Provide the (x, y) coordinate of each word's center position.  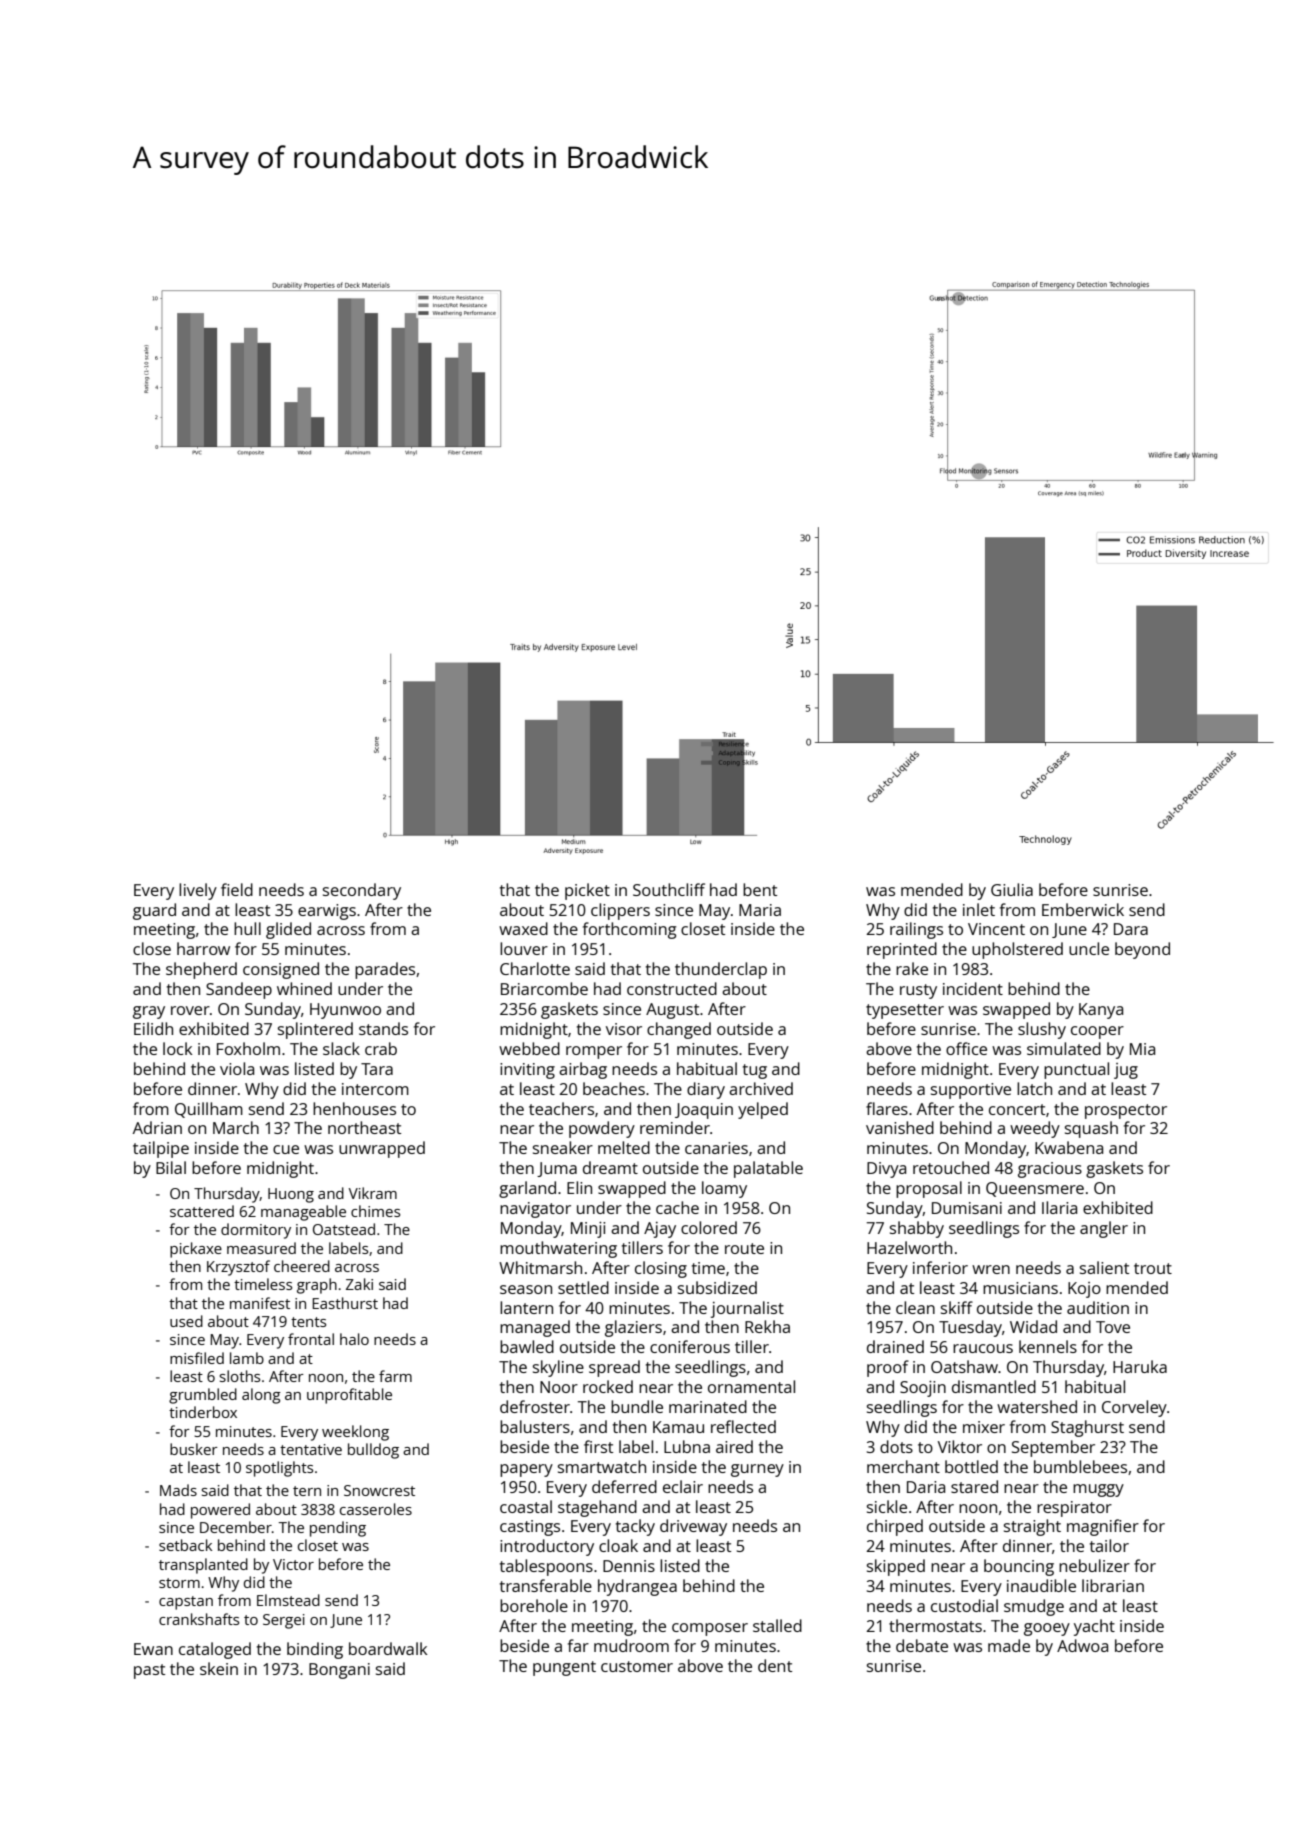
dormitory (256, 1231)
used (186, 1321)
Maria (760, 910)
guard (154, 911)
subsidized (717, 1287)
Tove (1113, 1327)
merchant (903, 1466)
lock (178, 1048)
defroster (535, 1406)
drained (895, 1346)
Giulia (1012, 889)
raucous (983, 1348)
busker (194, 1449)
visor (624, 1029)
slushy (1042, 1030)
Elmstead (288, 1600)
